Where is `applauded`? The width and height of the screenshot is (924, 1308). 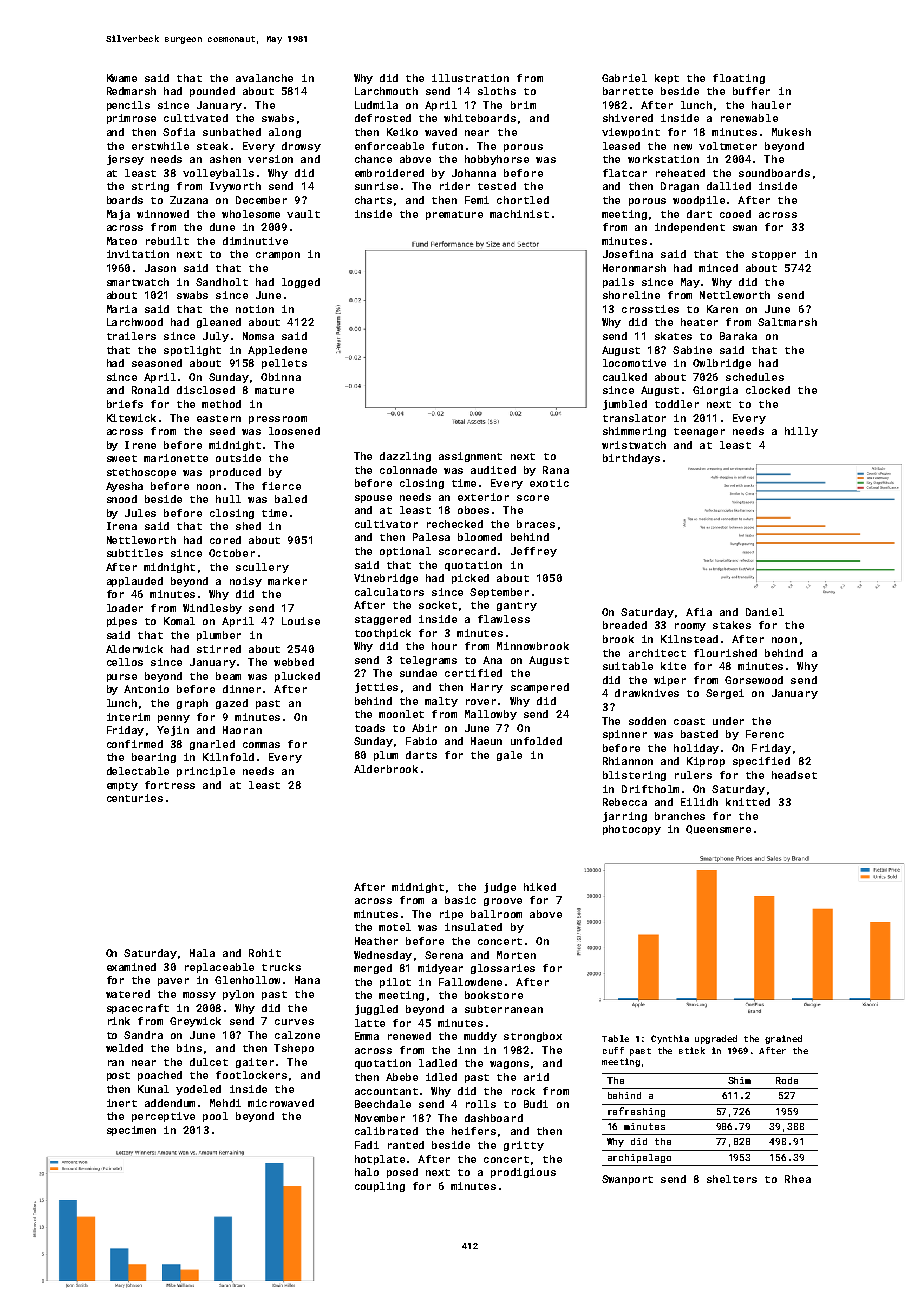
applauded is located at coordinates (135, 582).
